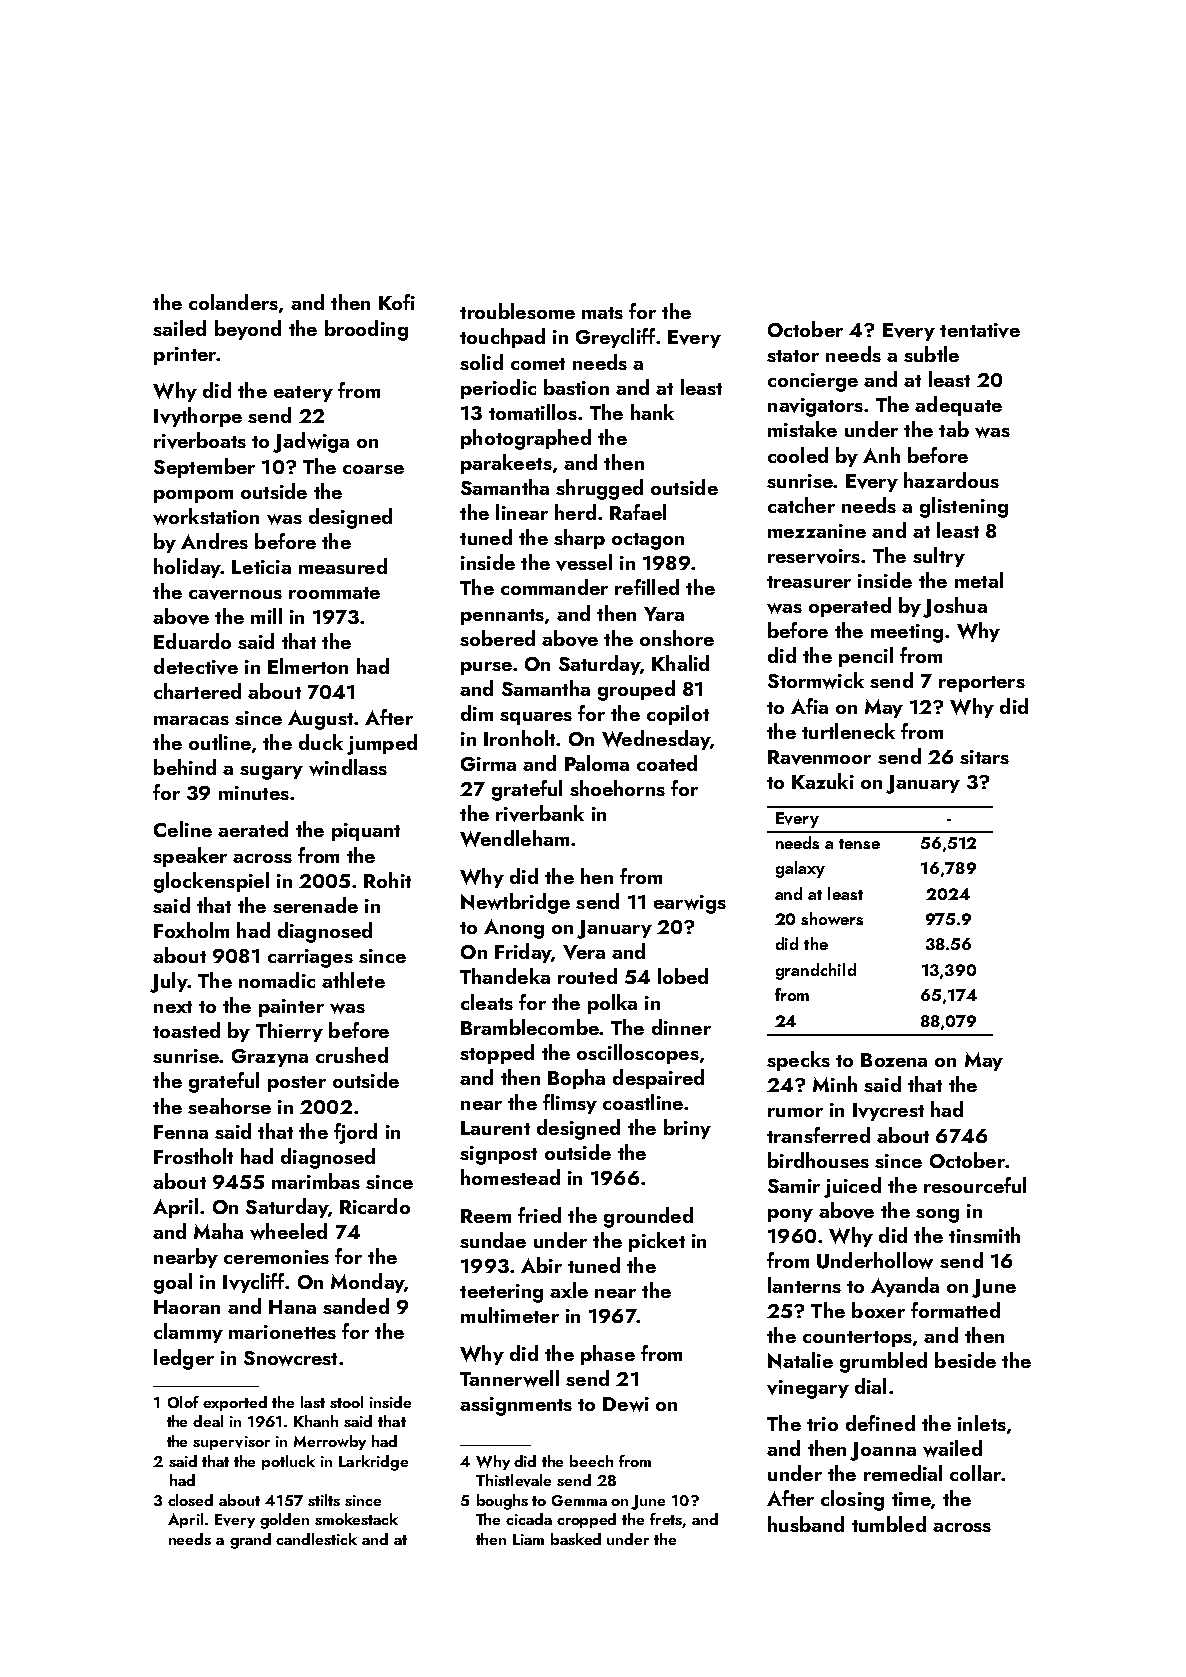  I want to click on Thistlevale, so click(513, 1480).
